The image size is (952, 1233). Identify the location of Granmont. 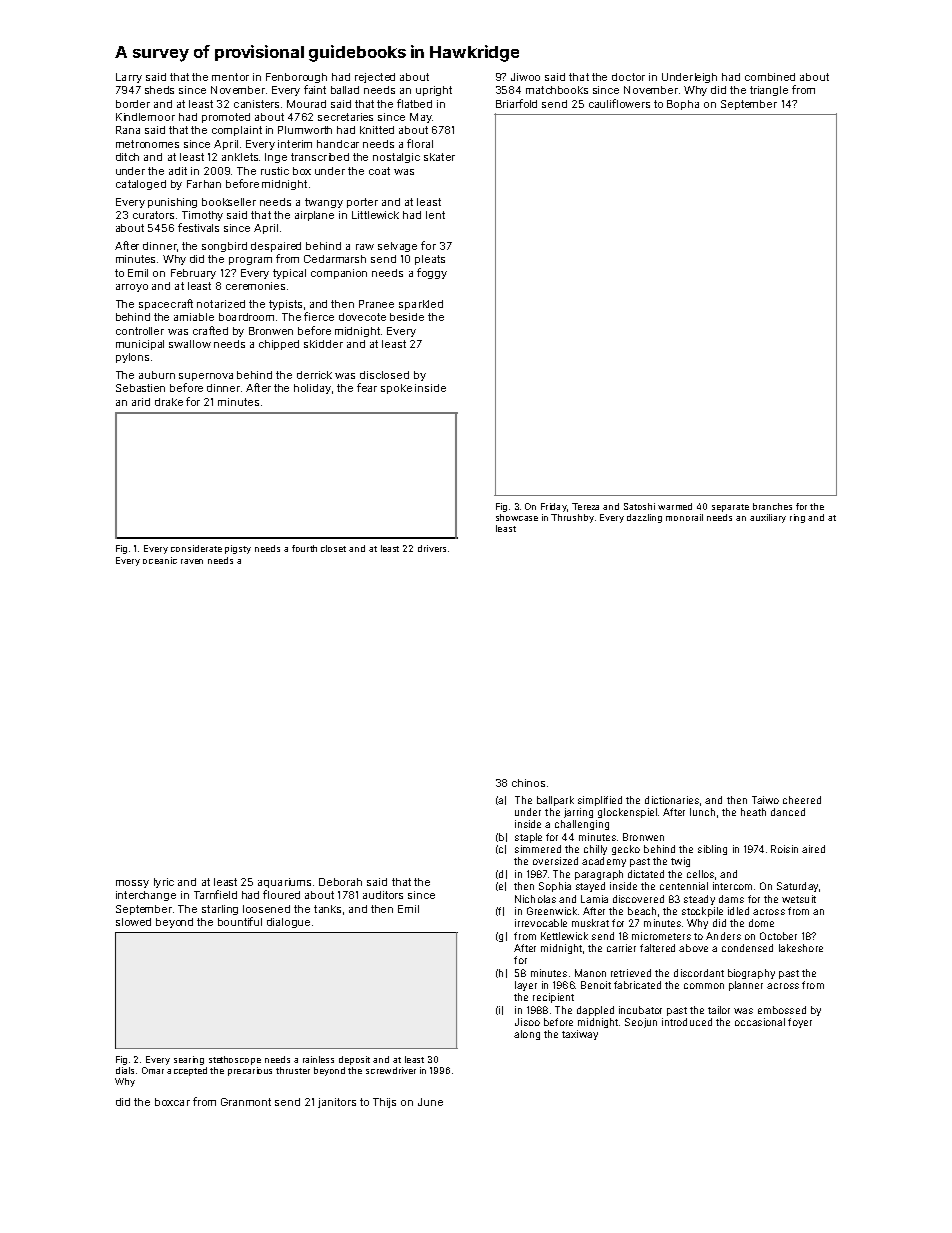
(246, 1102).
